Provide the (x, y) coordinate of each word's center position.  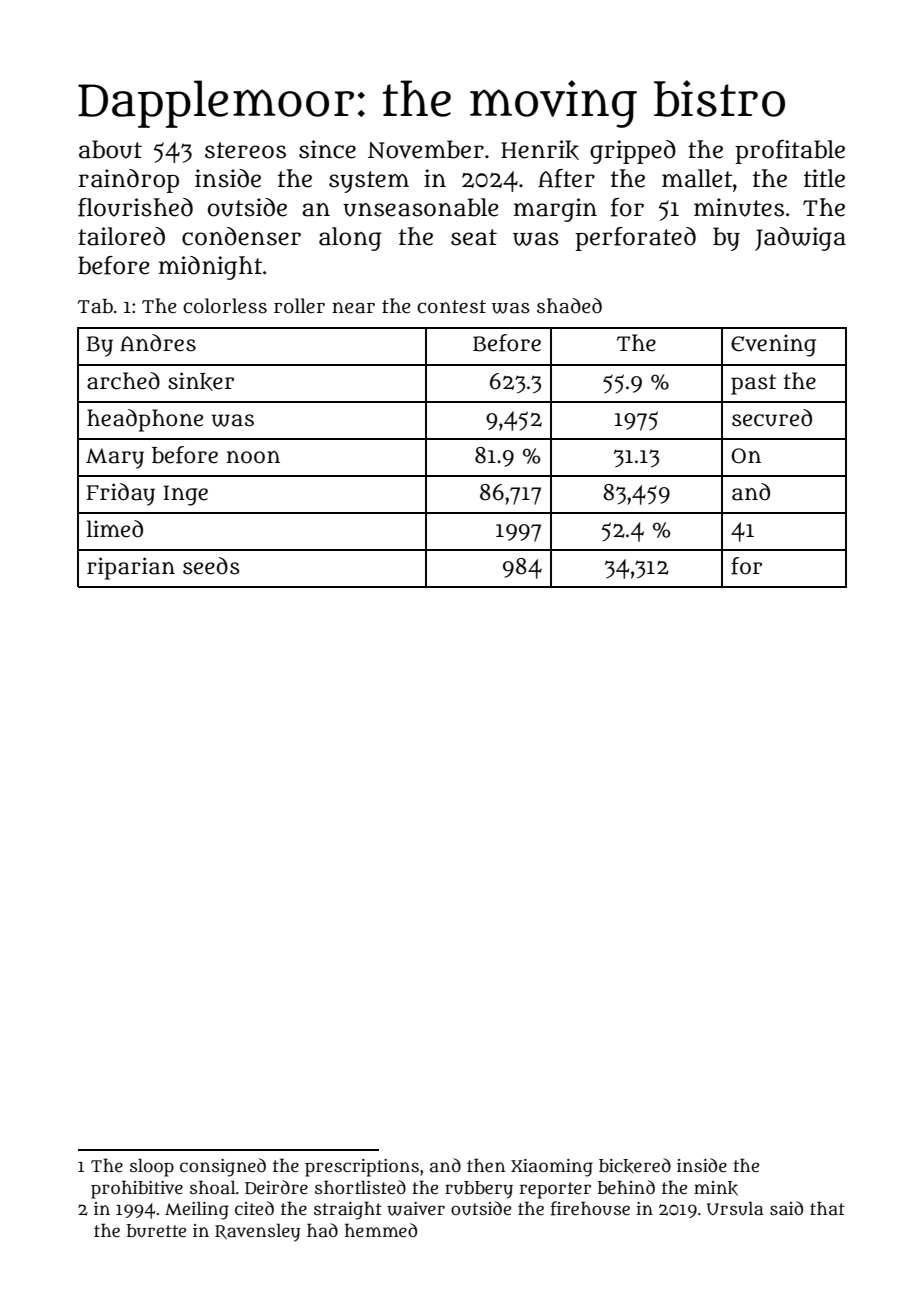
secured (772, 418)
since (327, 149)
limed (115, 529)
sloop (152, 1167)
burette (156, 1231)
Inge (186, 495)
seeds (211, 566)
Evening (773, 345)
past (753, 384)
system (369, 182)
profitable (790, 152)
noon (253, 457)
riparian (131, 568)
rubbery (479, 1190)
